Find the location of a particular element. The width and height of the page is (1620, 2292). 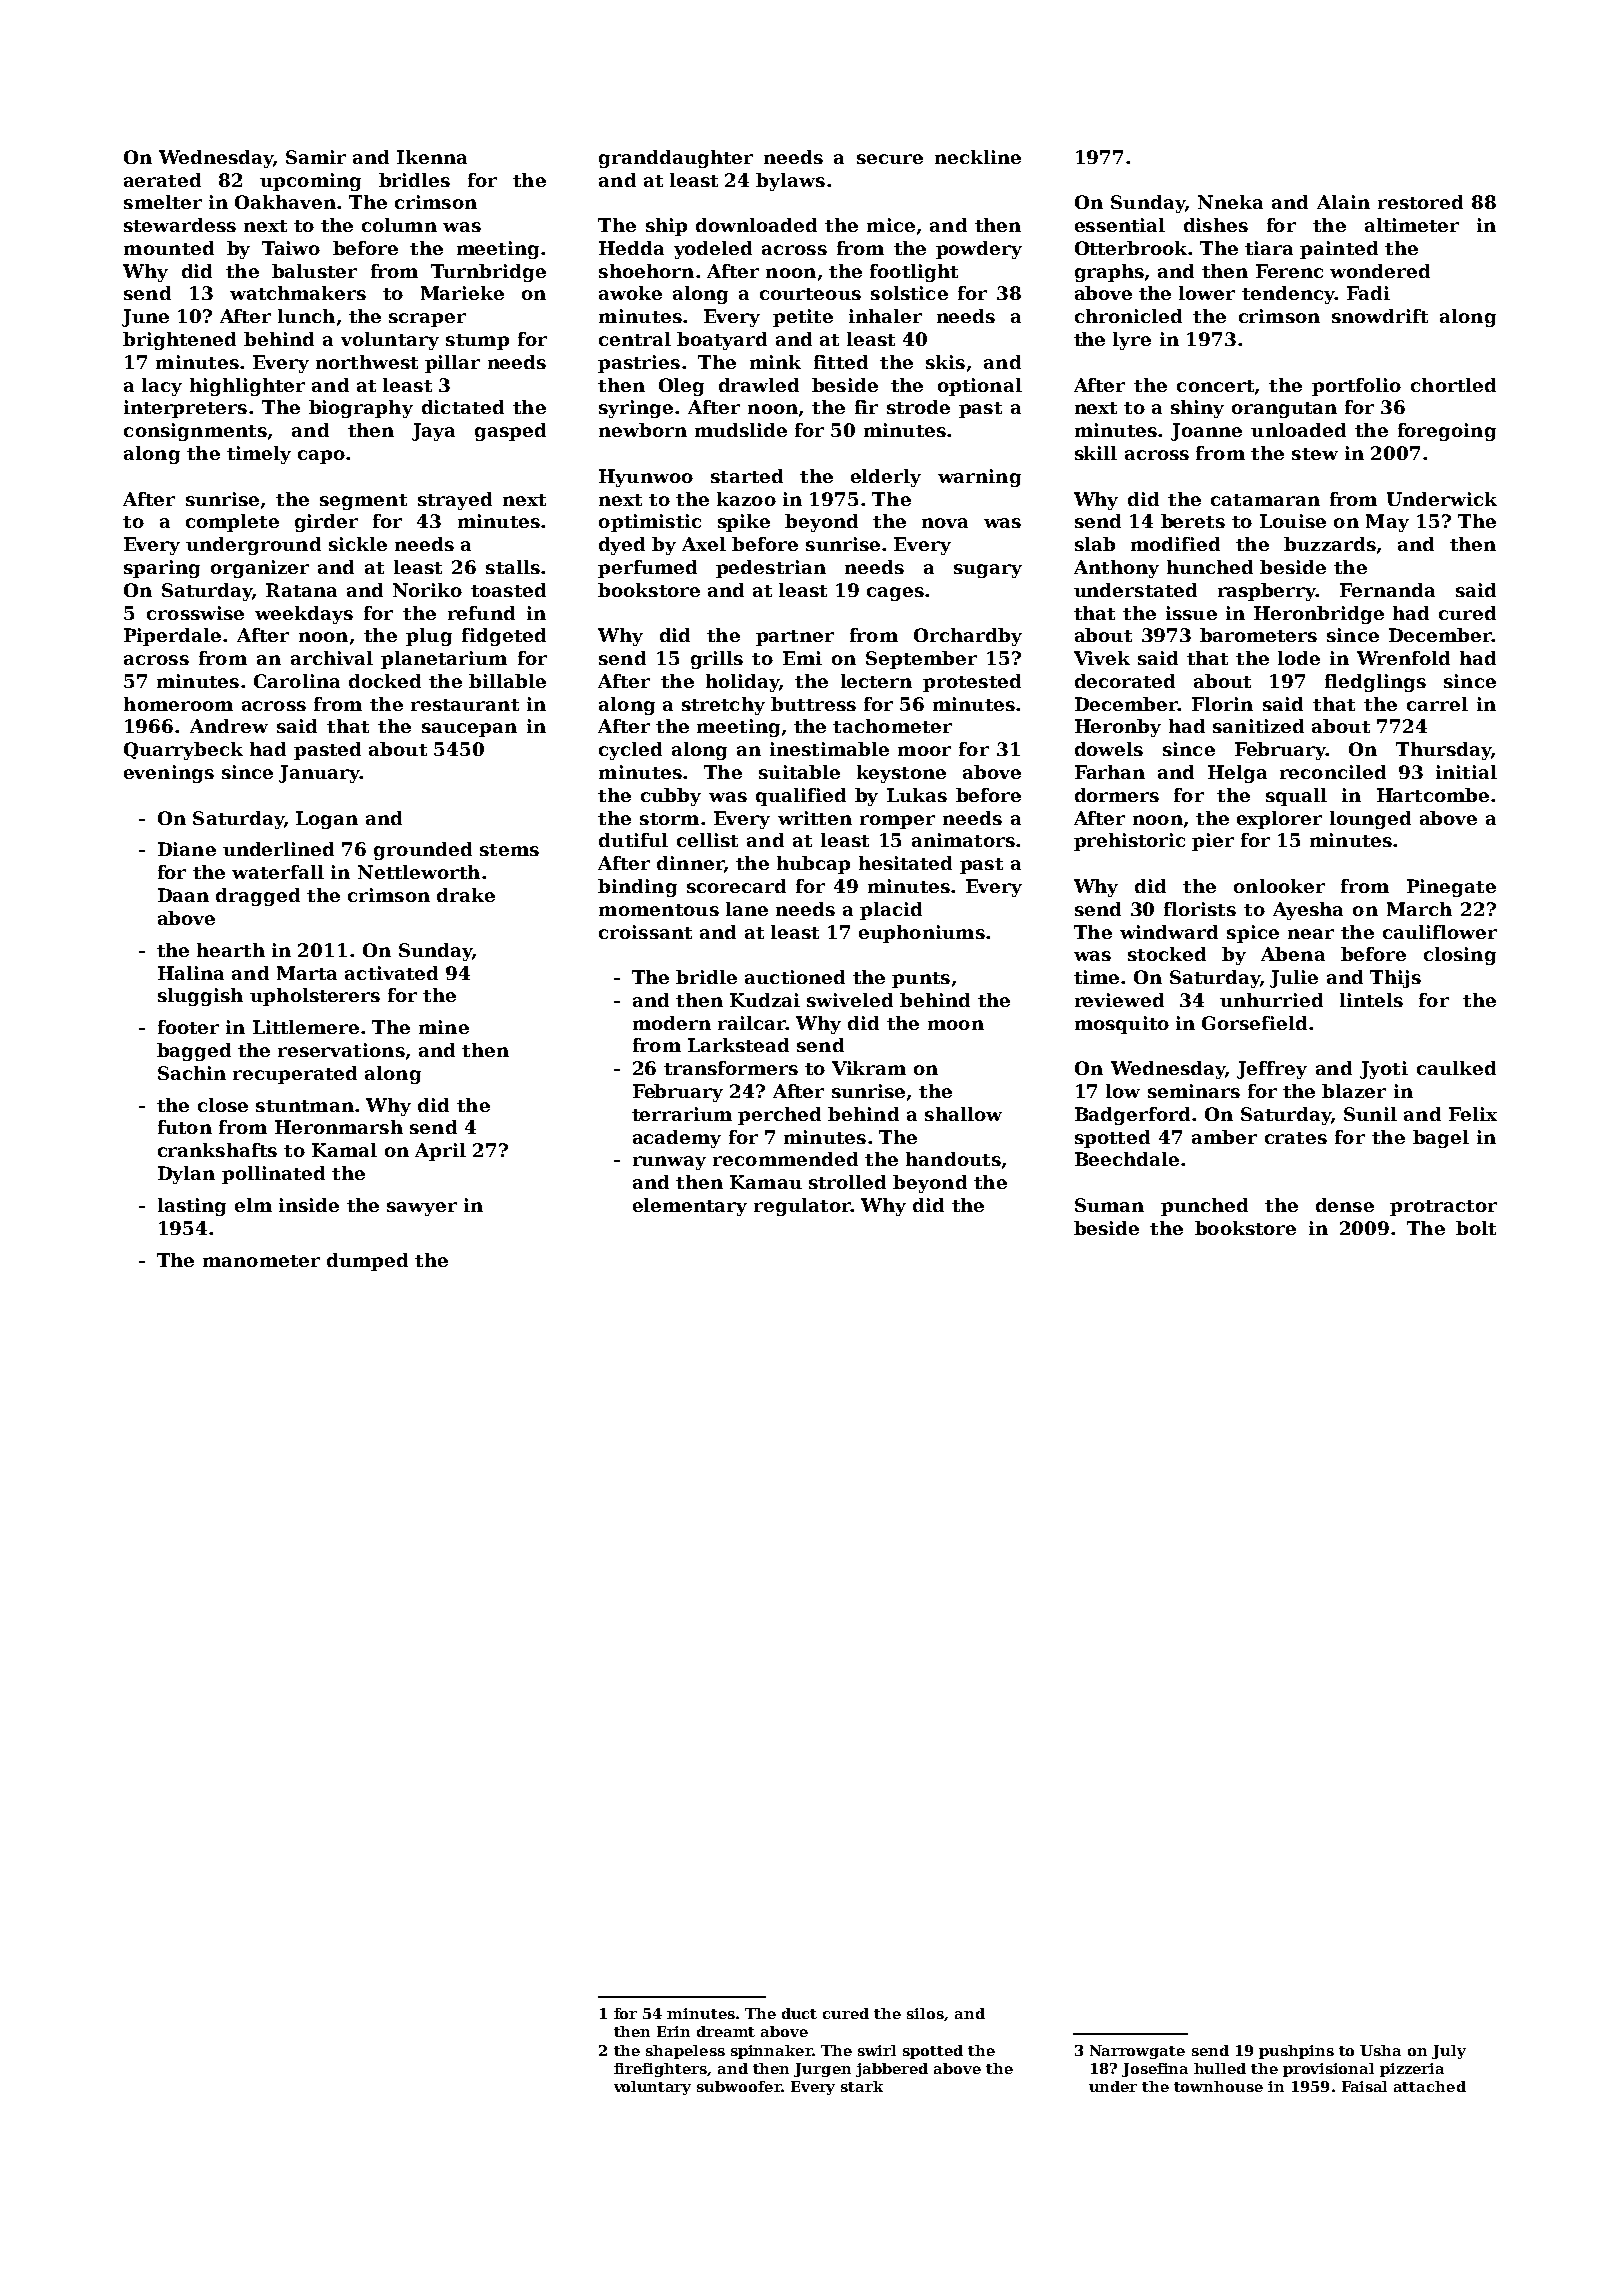

cages is located at coordinates (895, 594).
